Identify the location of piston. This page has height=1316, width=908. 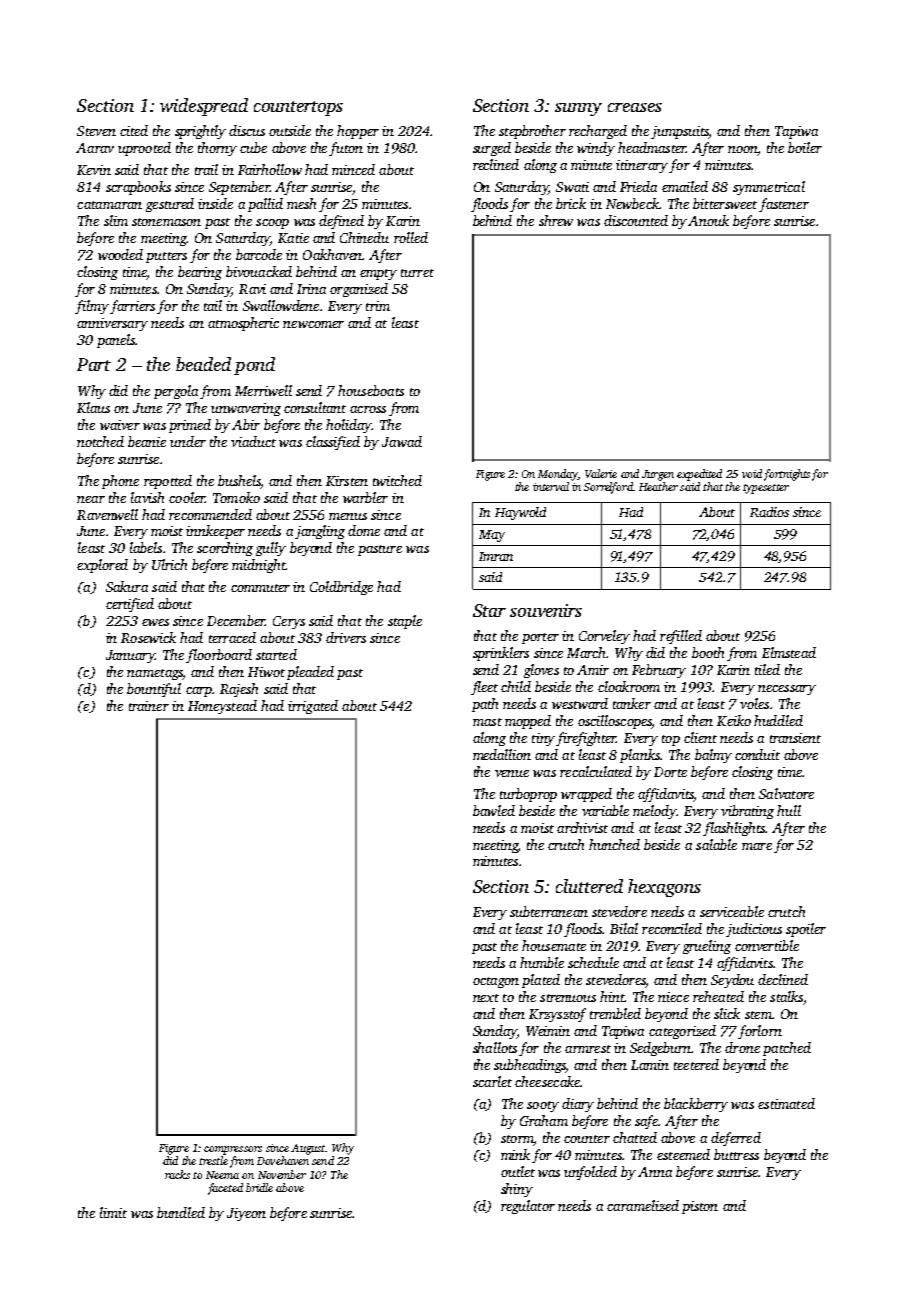
(700, 1207).
